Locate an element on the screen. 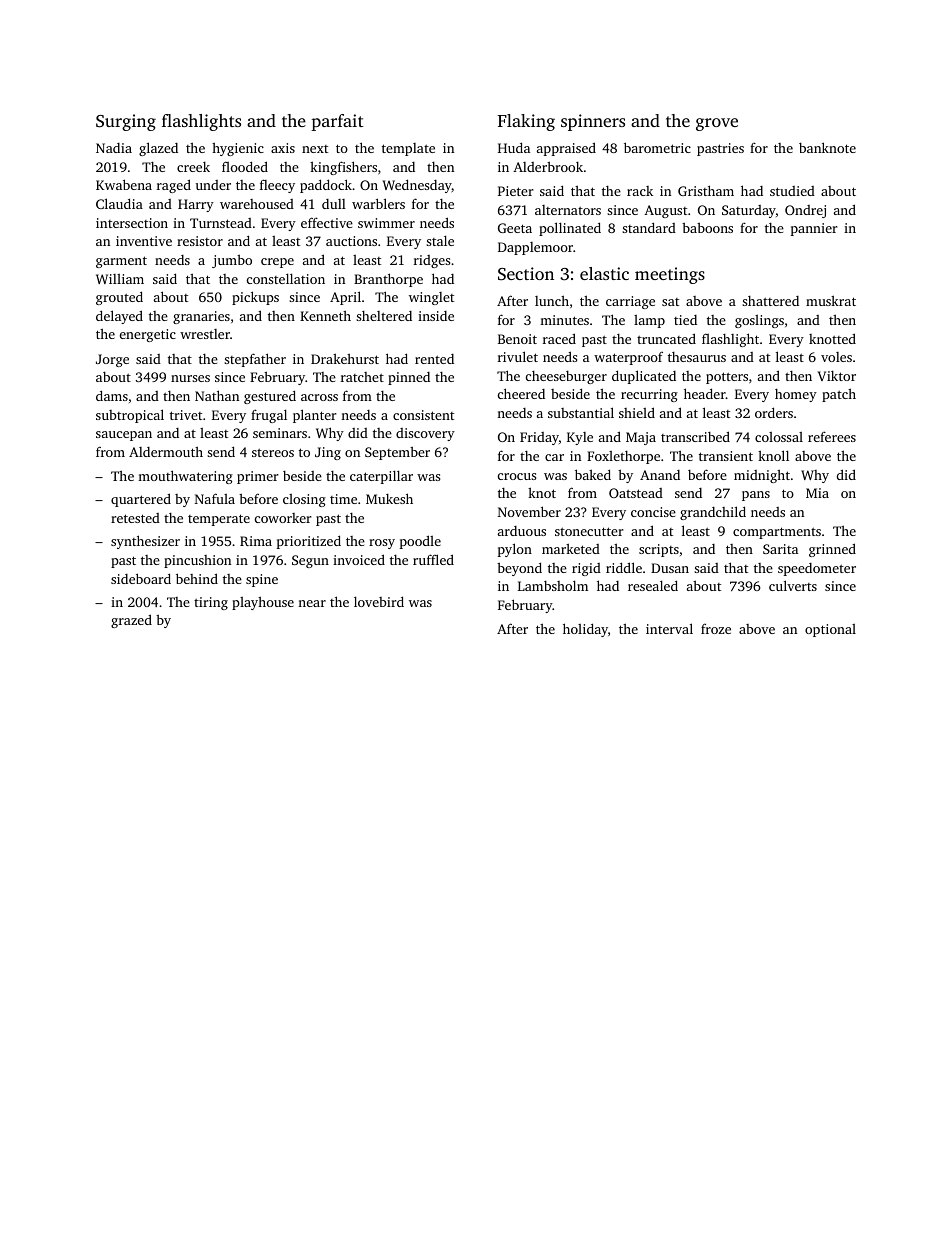 The image size is (952, 1233). Jorge is located at coordinates (112, 360).
